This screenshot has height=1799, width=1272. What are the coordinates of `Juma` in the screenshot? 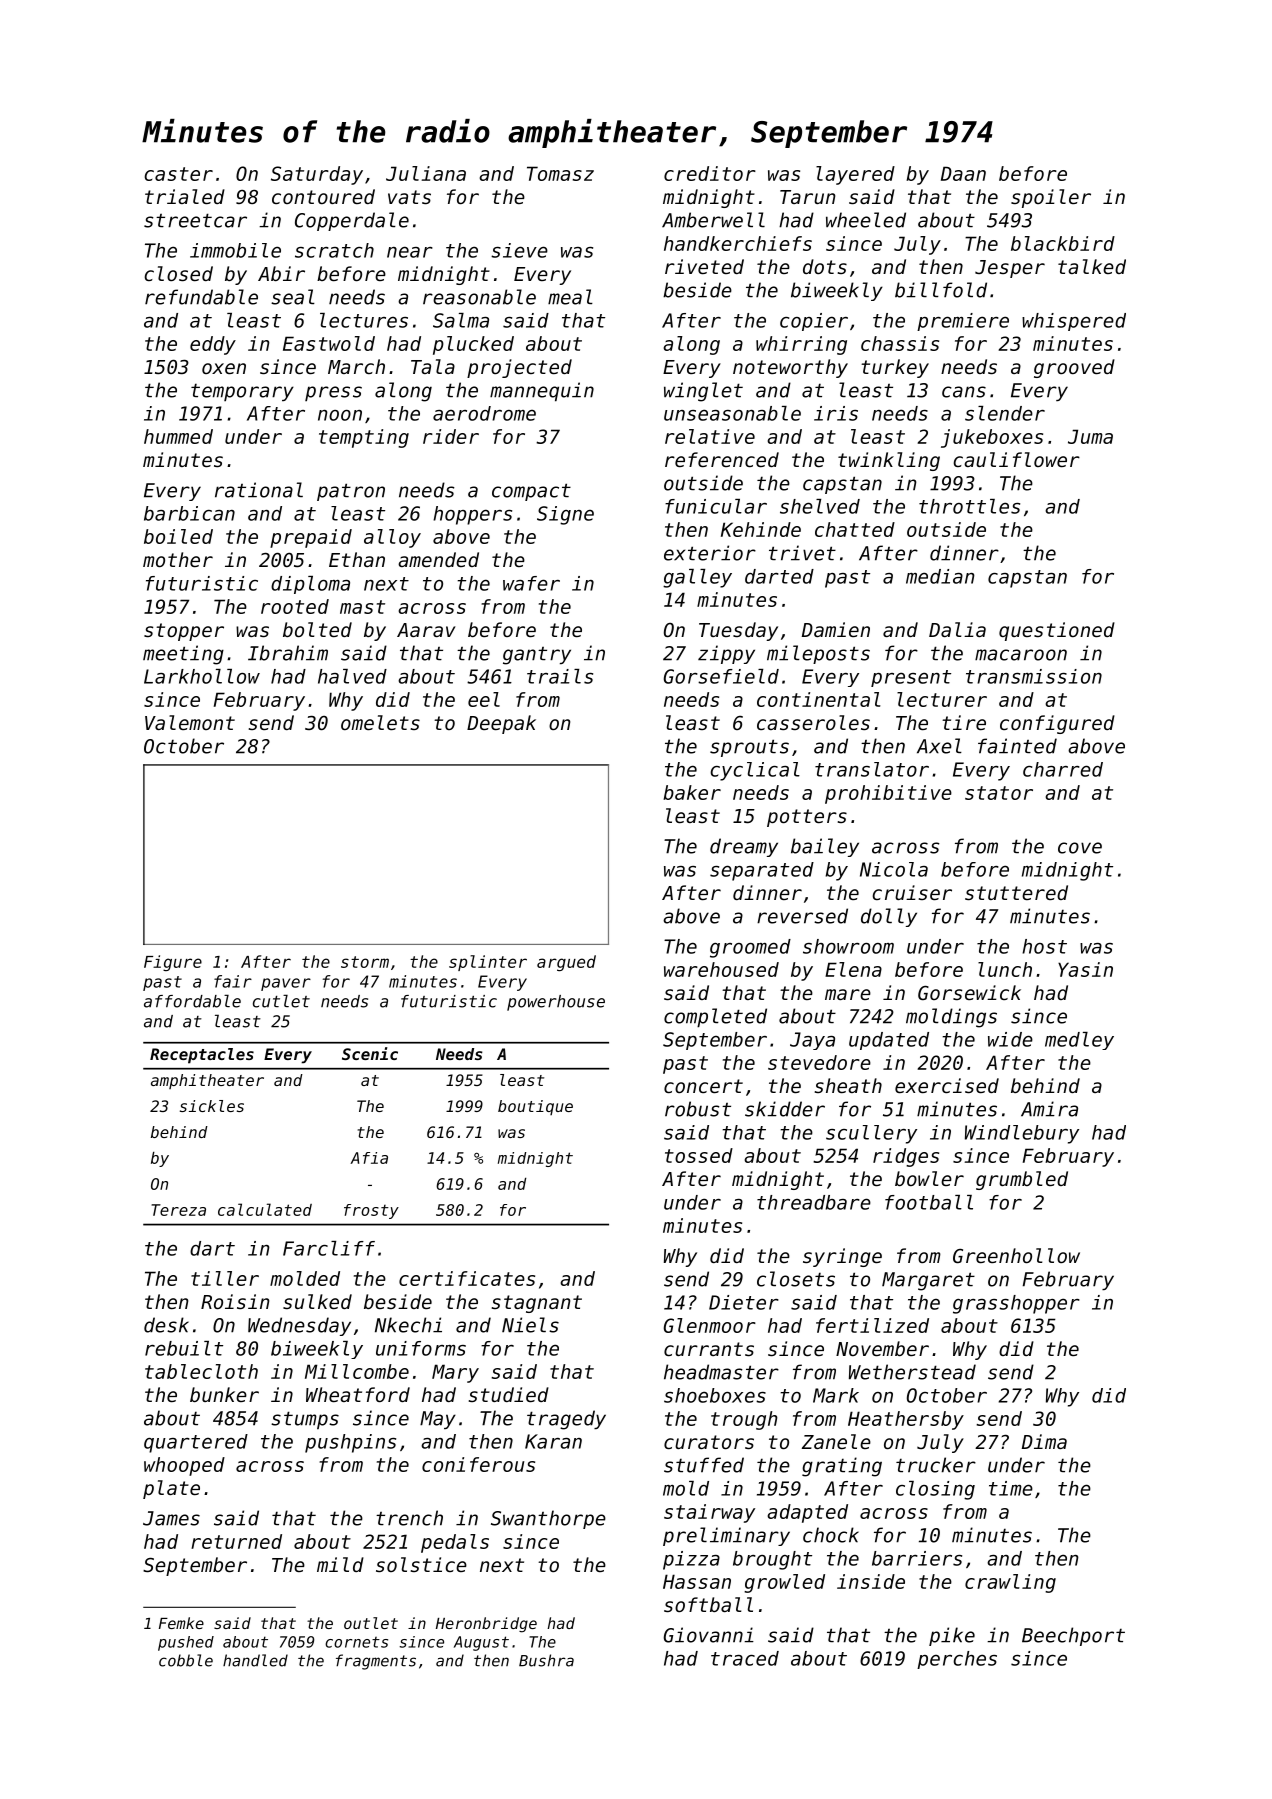 It's located at (1090, 436).
